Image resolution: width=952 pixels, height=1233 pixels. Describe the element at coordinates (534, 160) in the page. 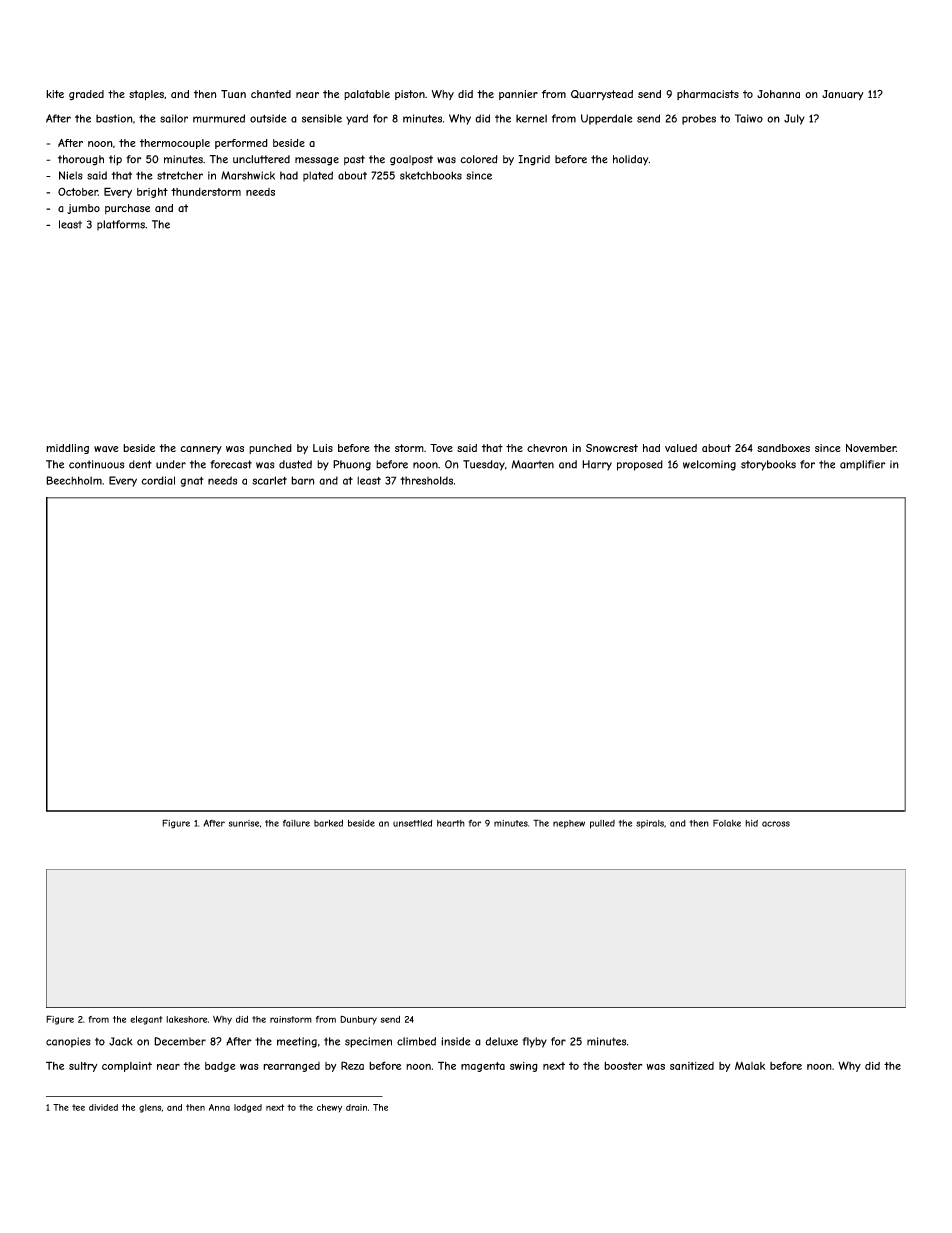

I see `Ingrid` at that location.
